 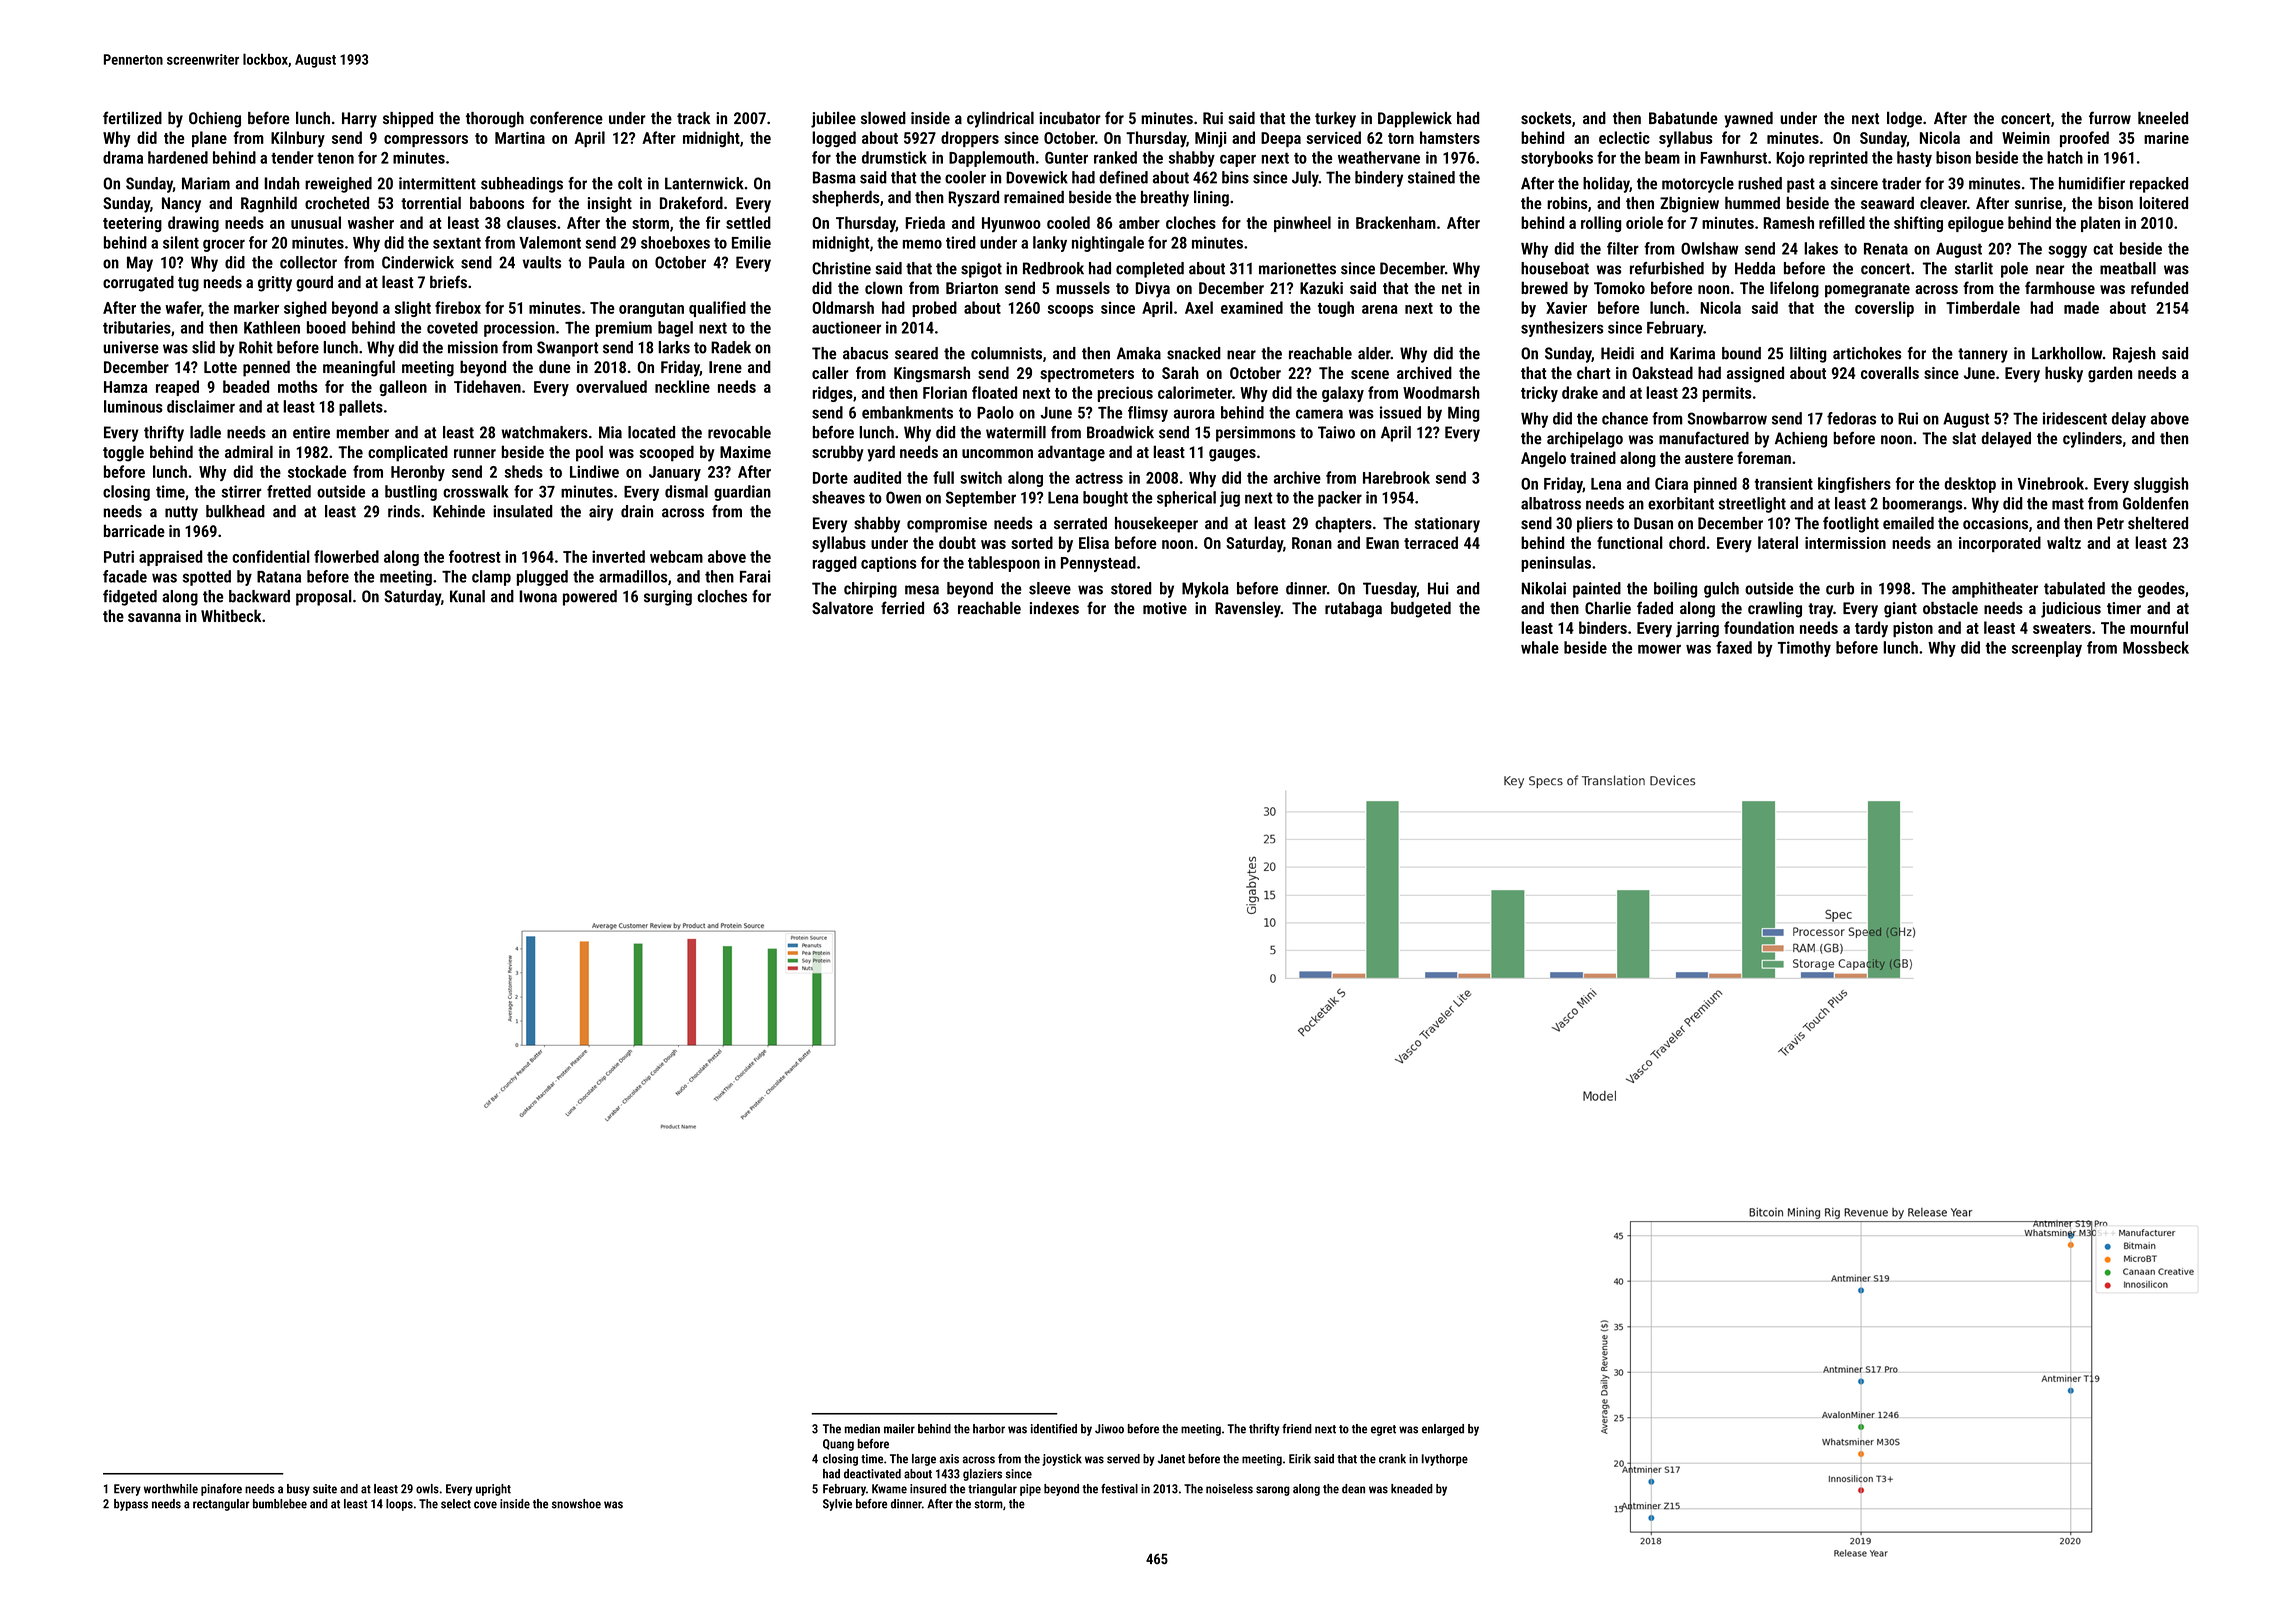 What do you see at coordinates (325, 1489) in the document?
I see `suite` at bounding box center [325, 1489].
